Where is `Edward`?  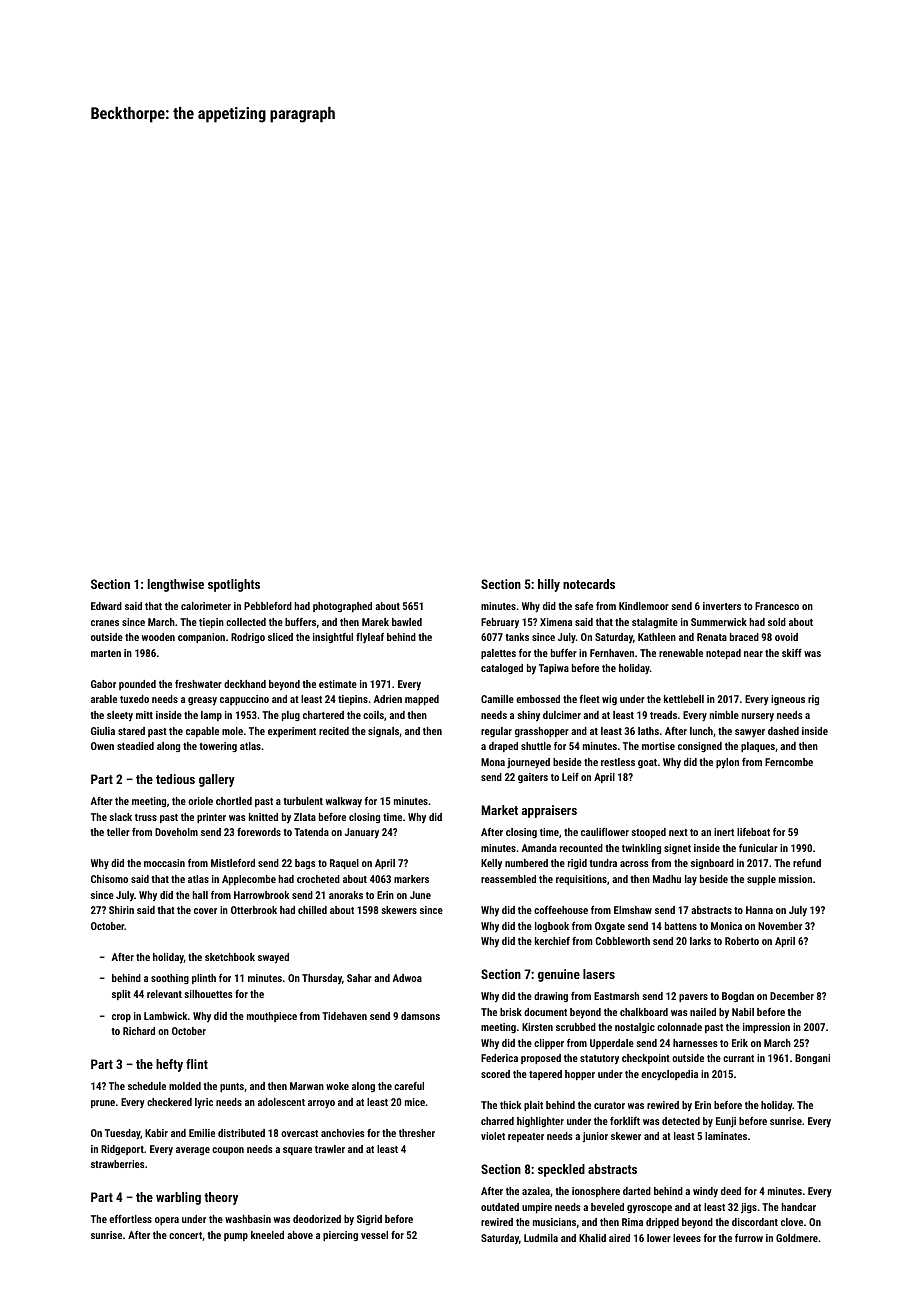 Edward is located at coordinates (106, 606).
